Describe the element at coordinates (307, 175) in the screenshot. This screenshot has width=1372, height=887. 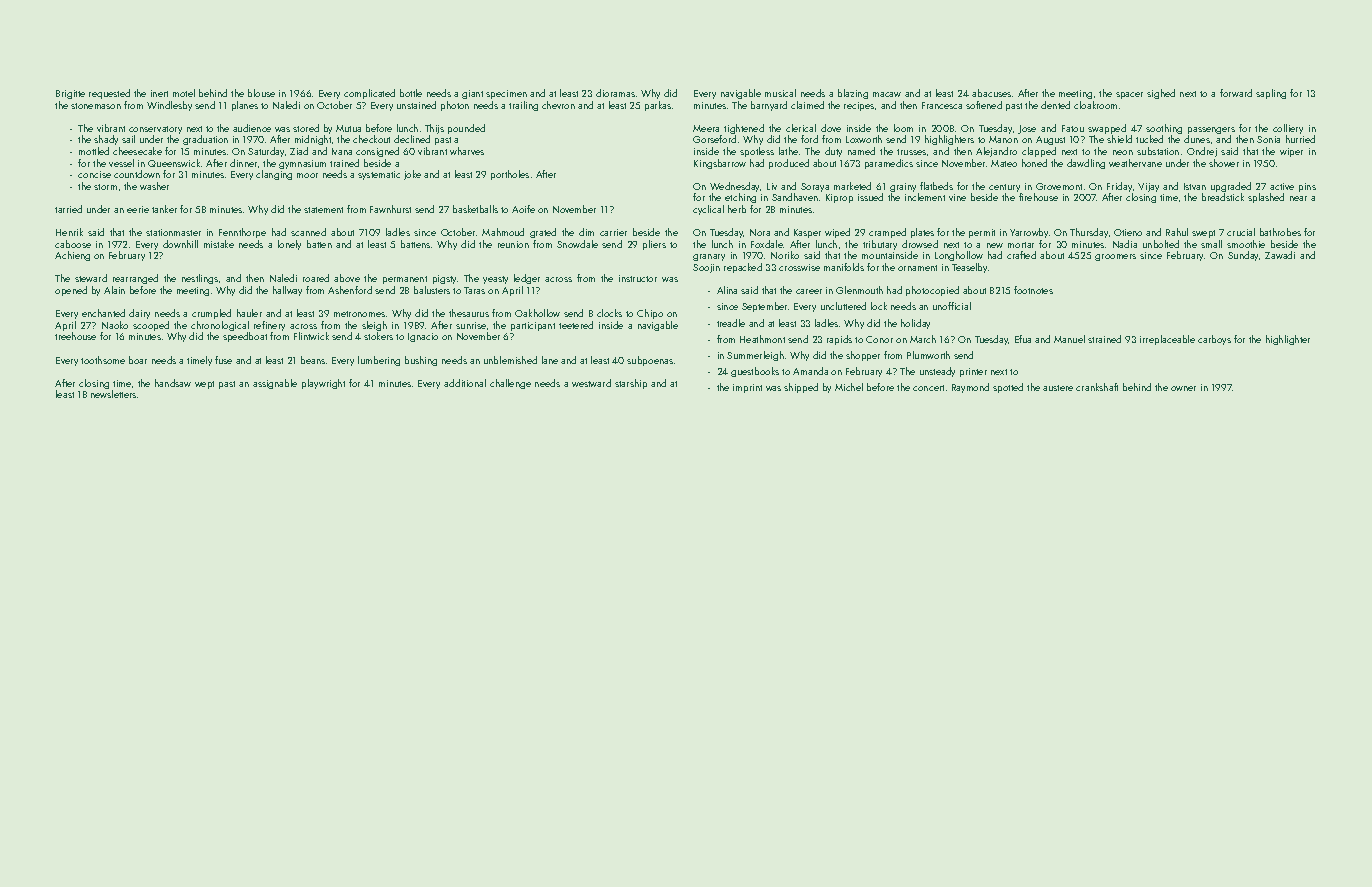
I see `moor` at that location.
